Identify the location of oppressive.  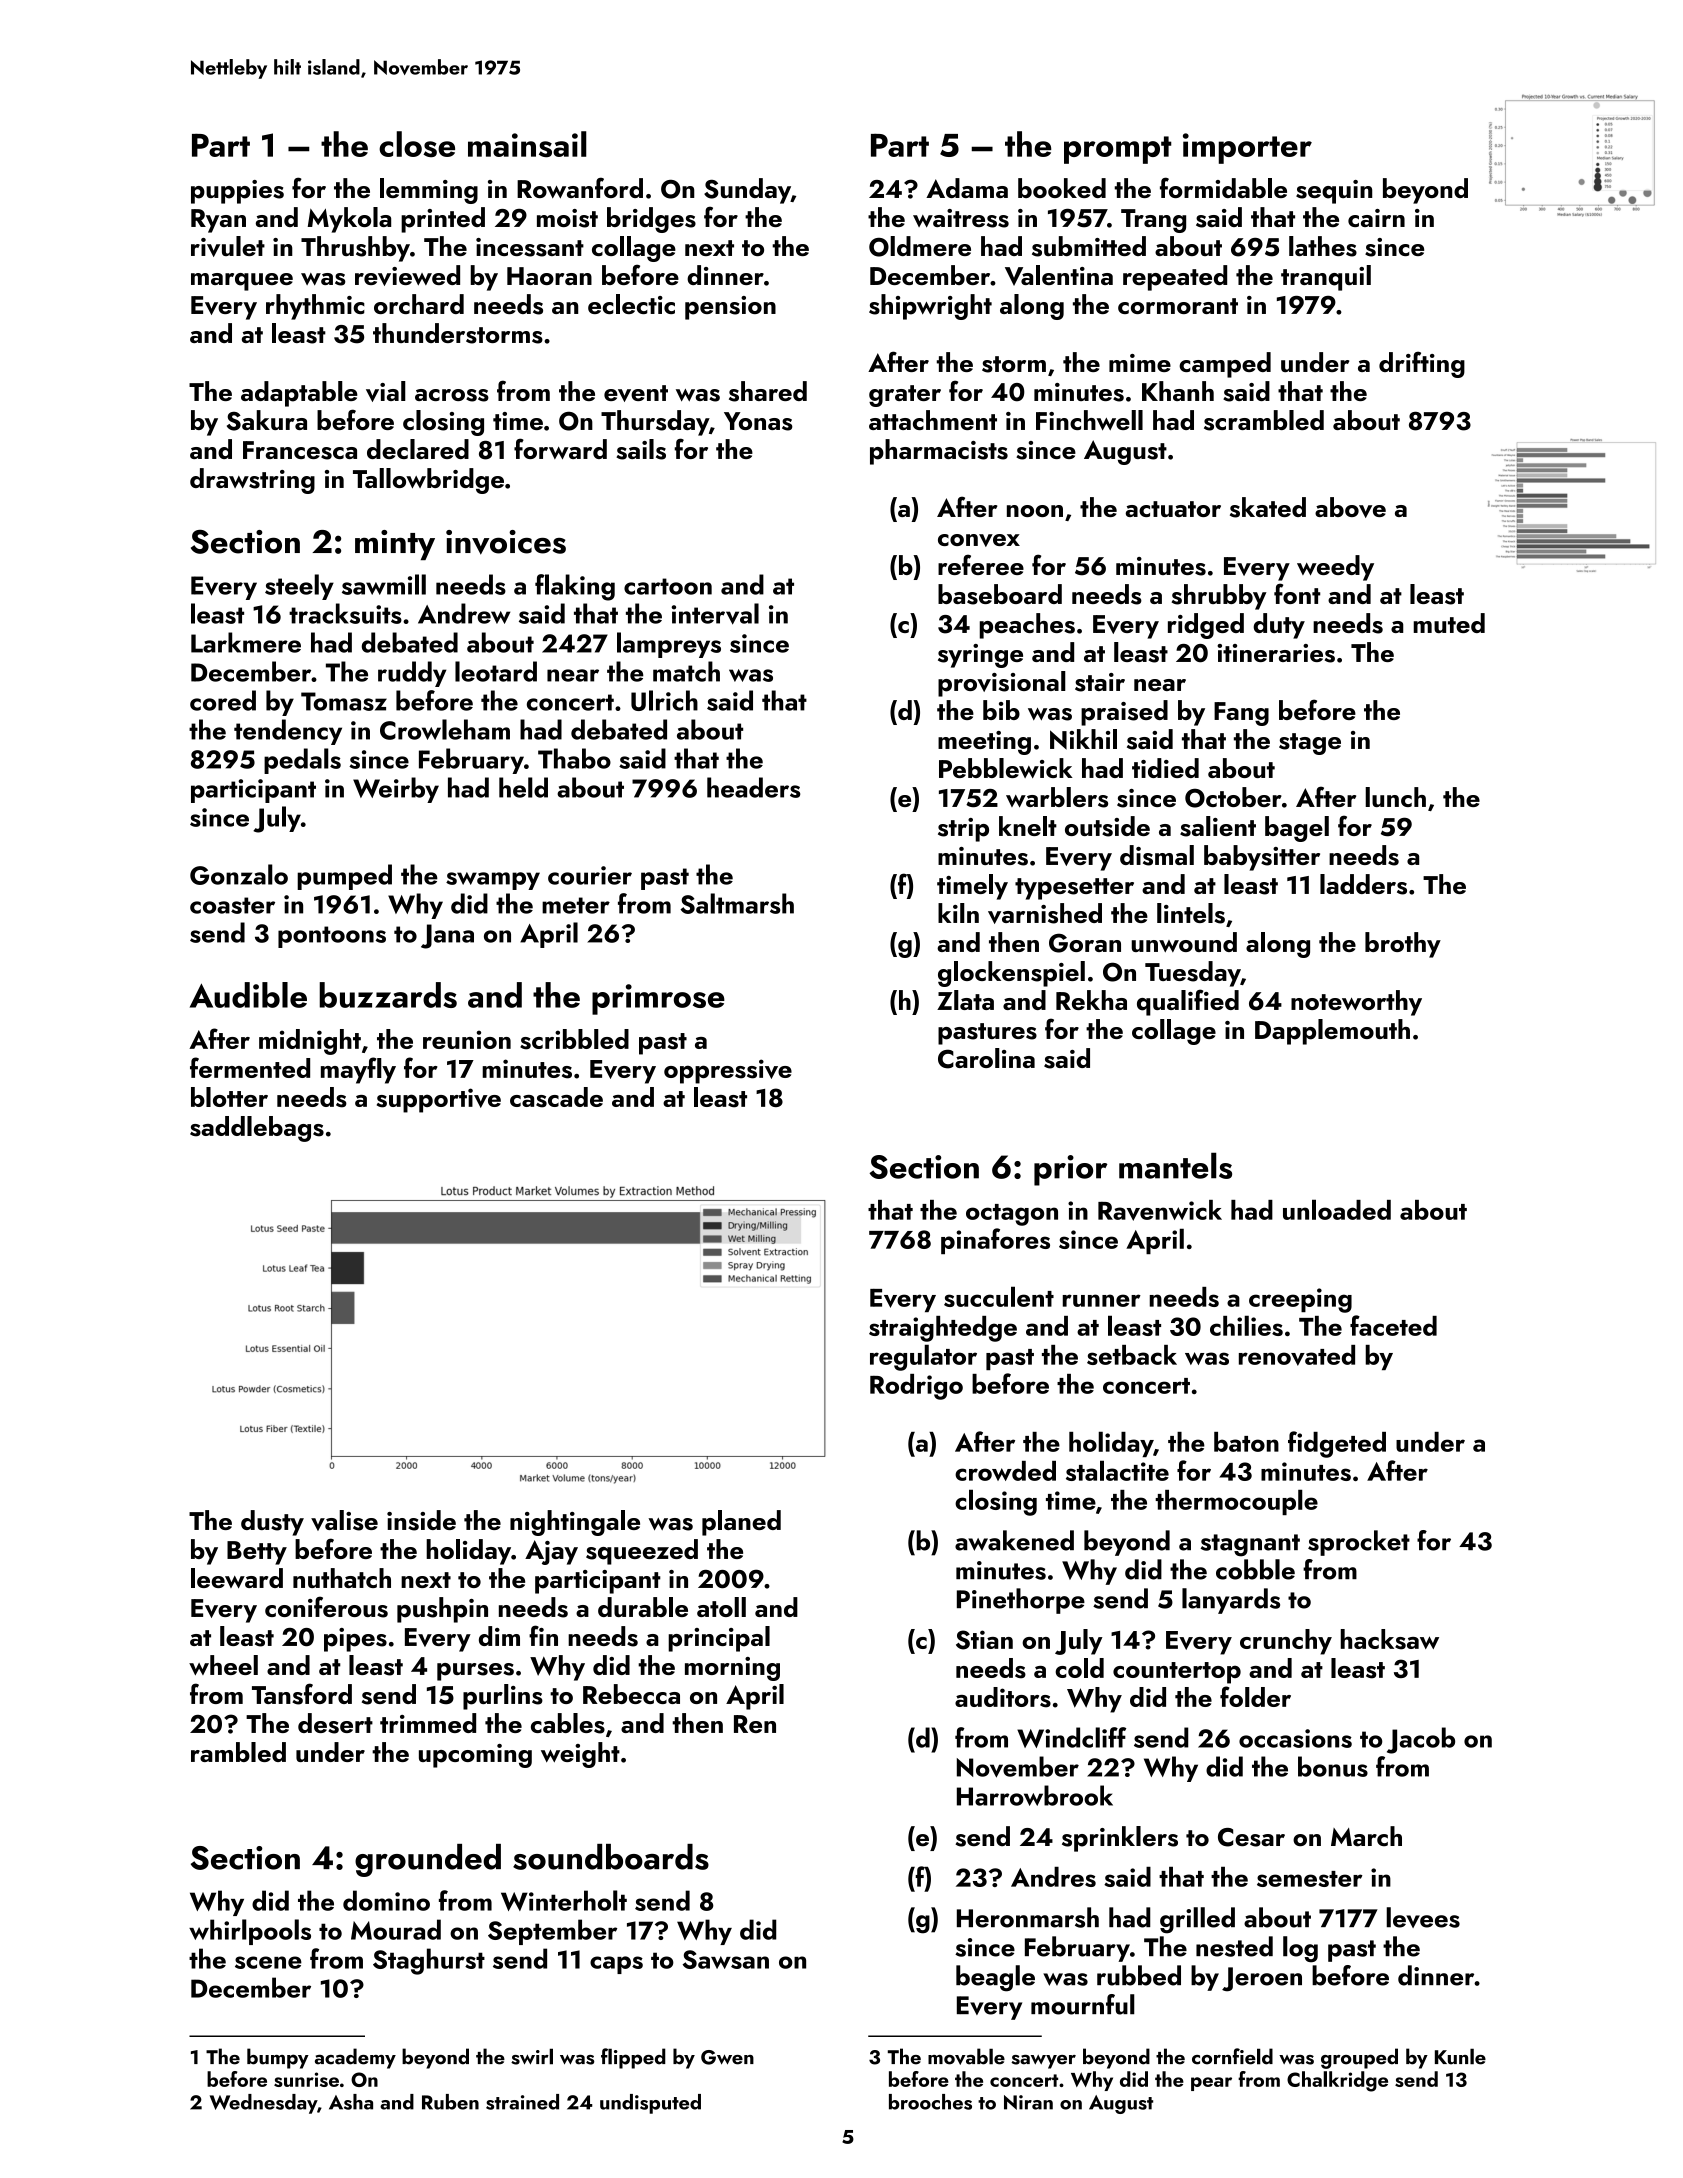
(728, 1071).
